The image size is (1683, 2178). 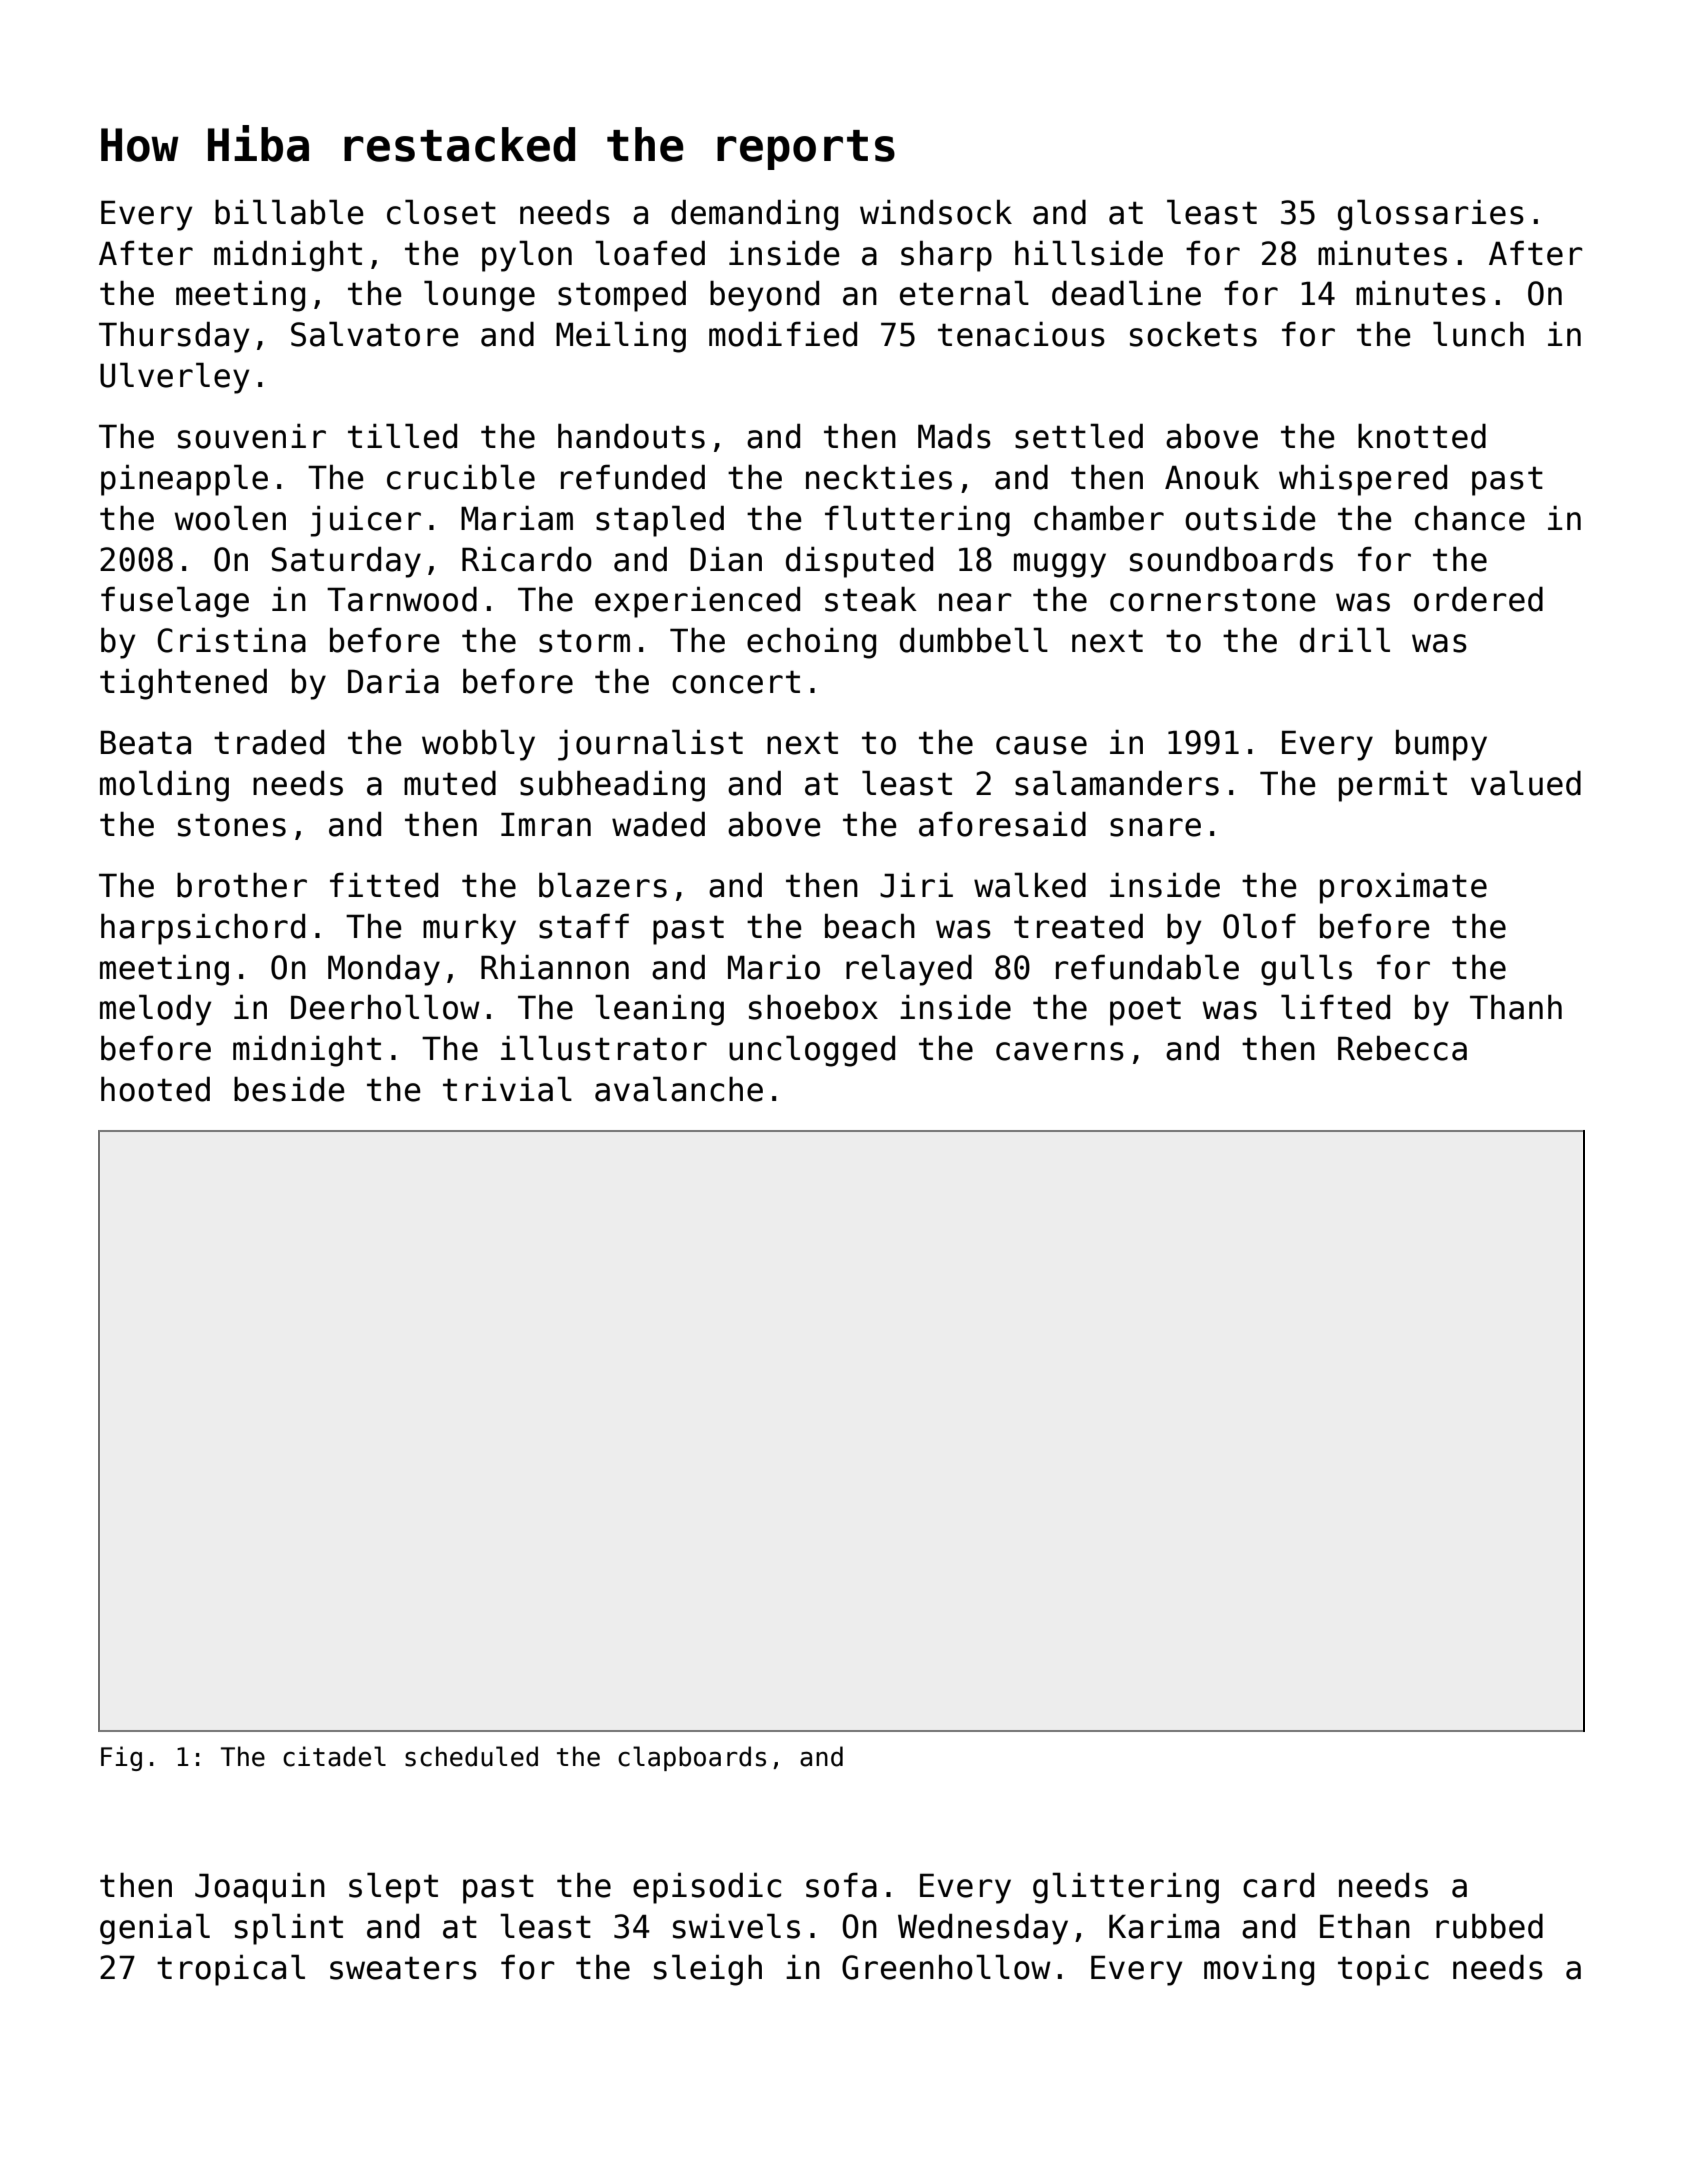 I want to click on glittering, so click(x=1126, y=1888).
